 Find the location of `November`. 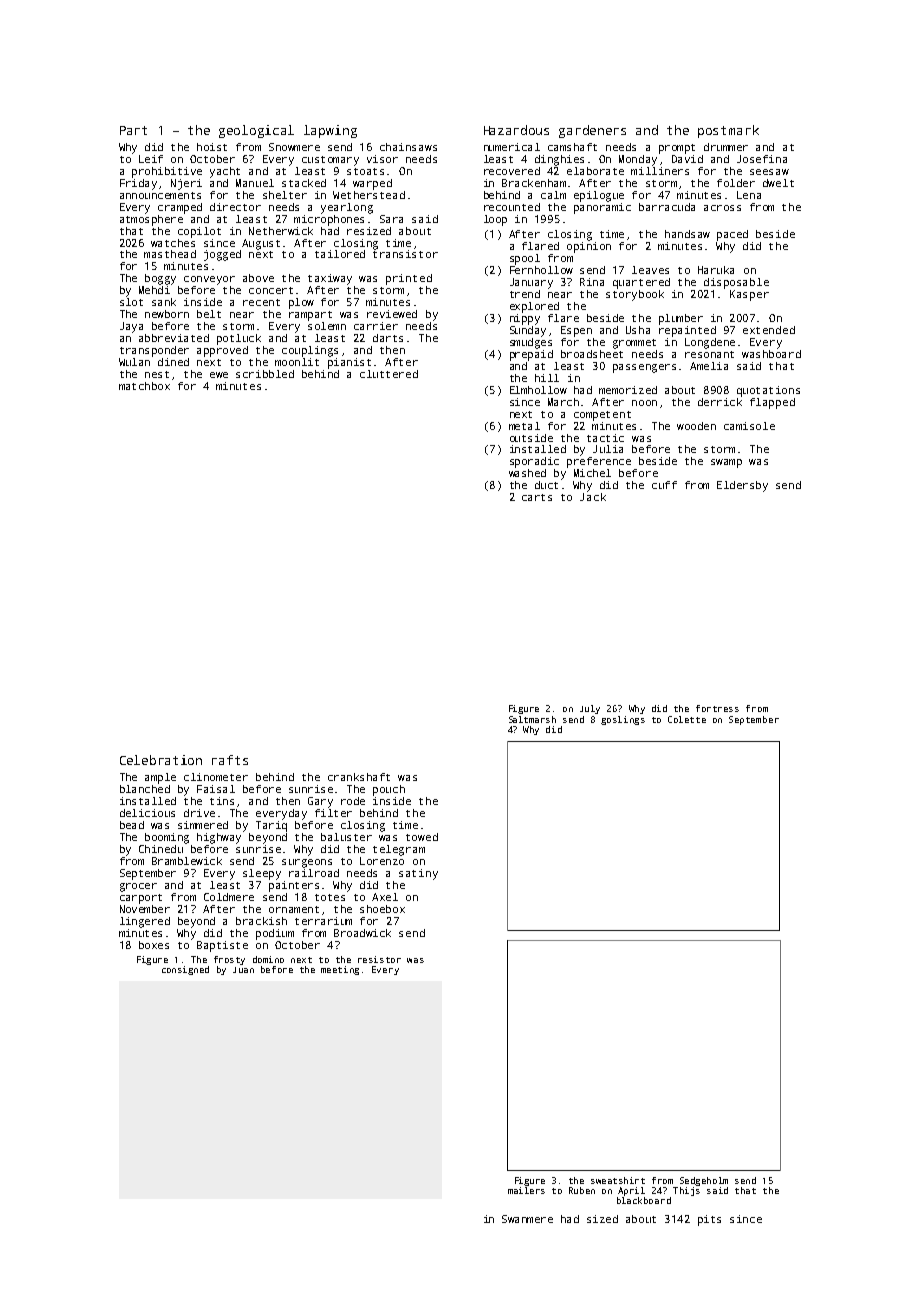

November is located at coordinates (145, 909).
